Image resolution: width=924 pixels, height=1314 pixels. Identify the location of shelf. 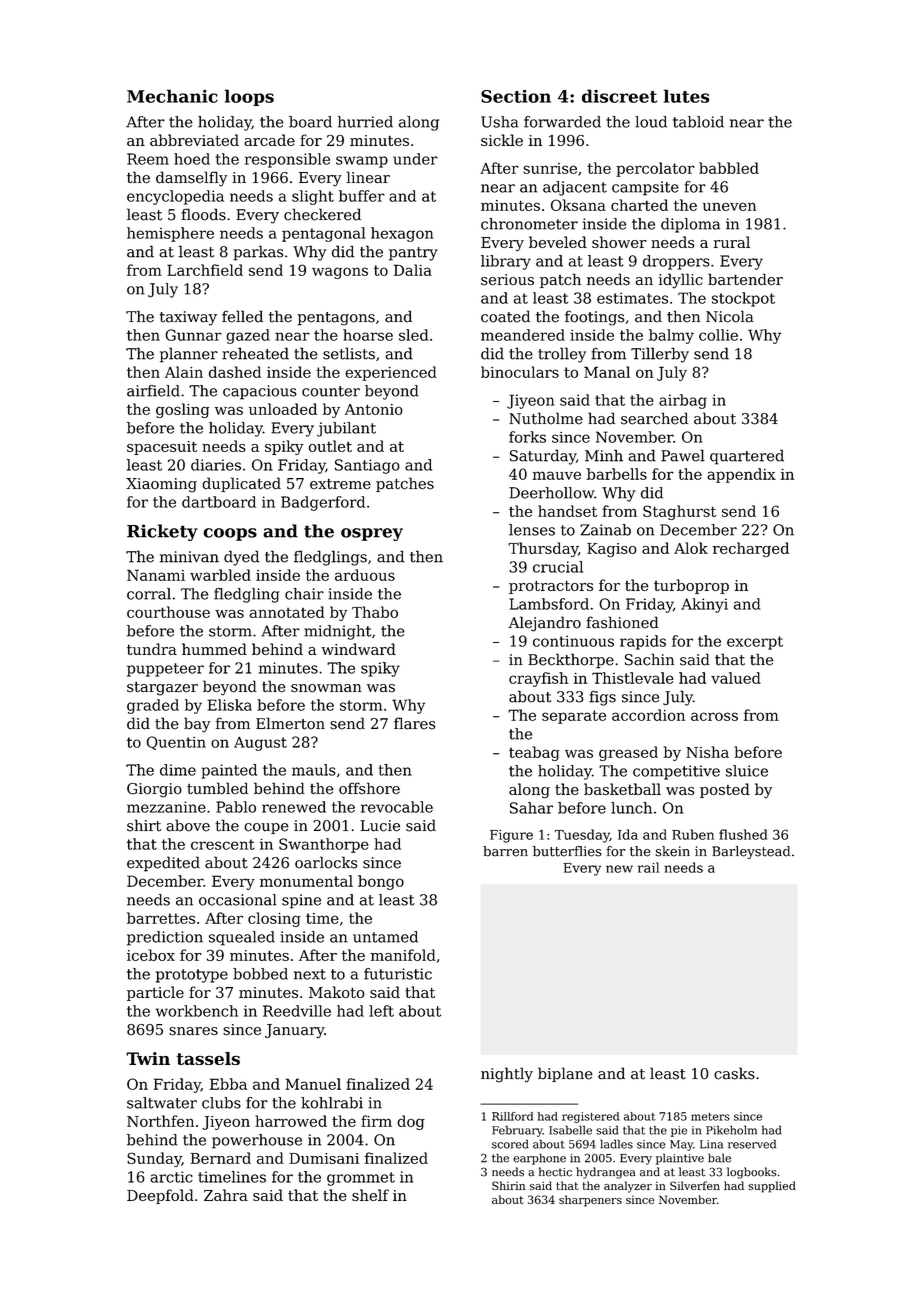
(370, 1195).
